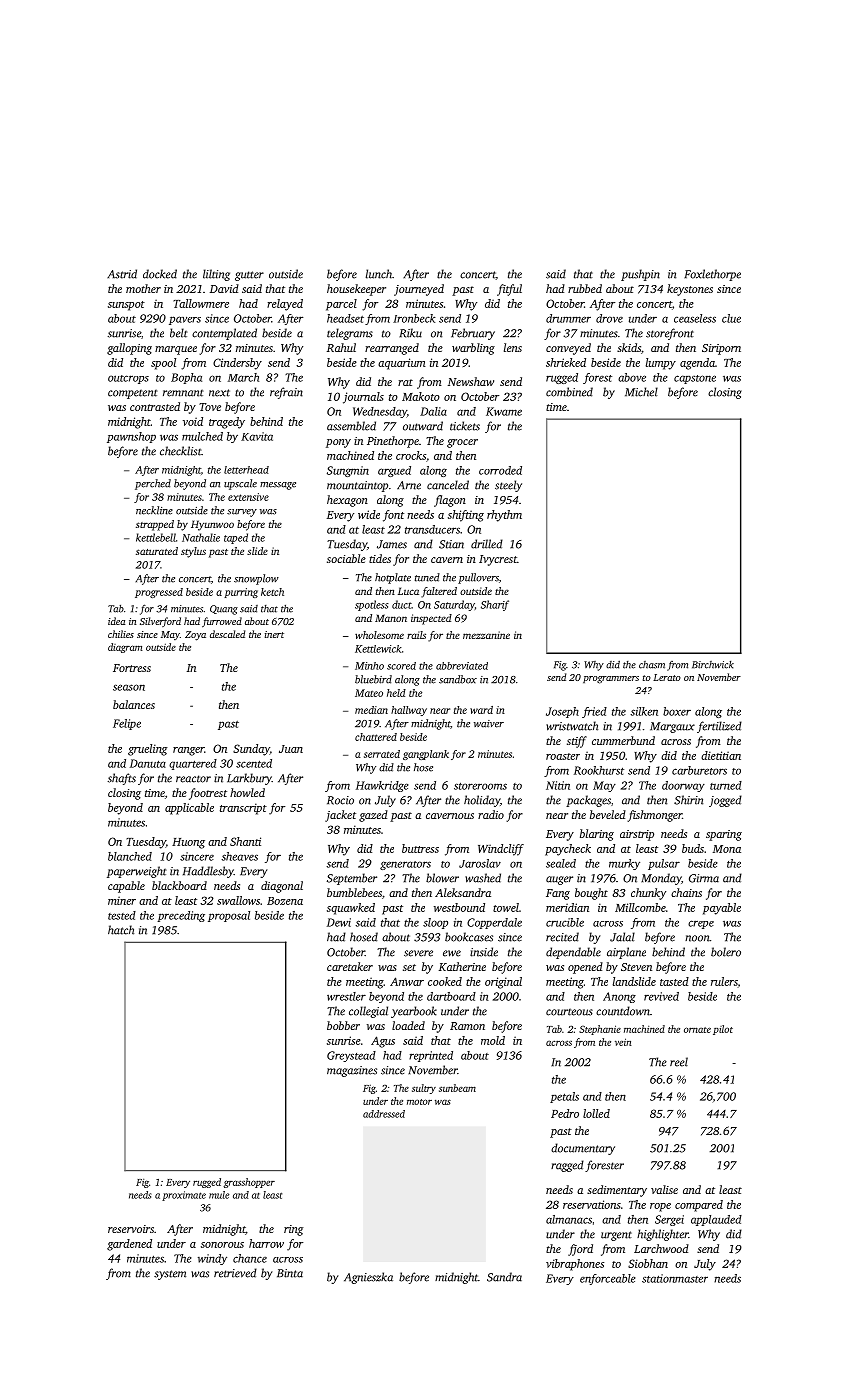  Describe the element at coordinates (466, 516) in the screenshot. I see `shifting` at that location.
